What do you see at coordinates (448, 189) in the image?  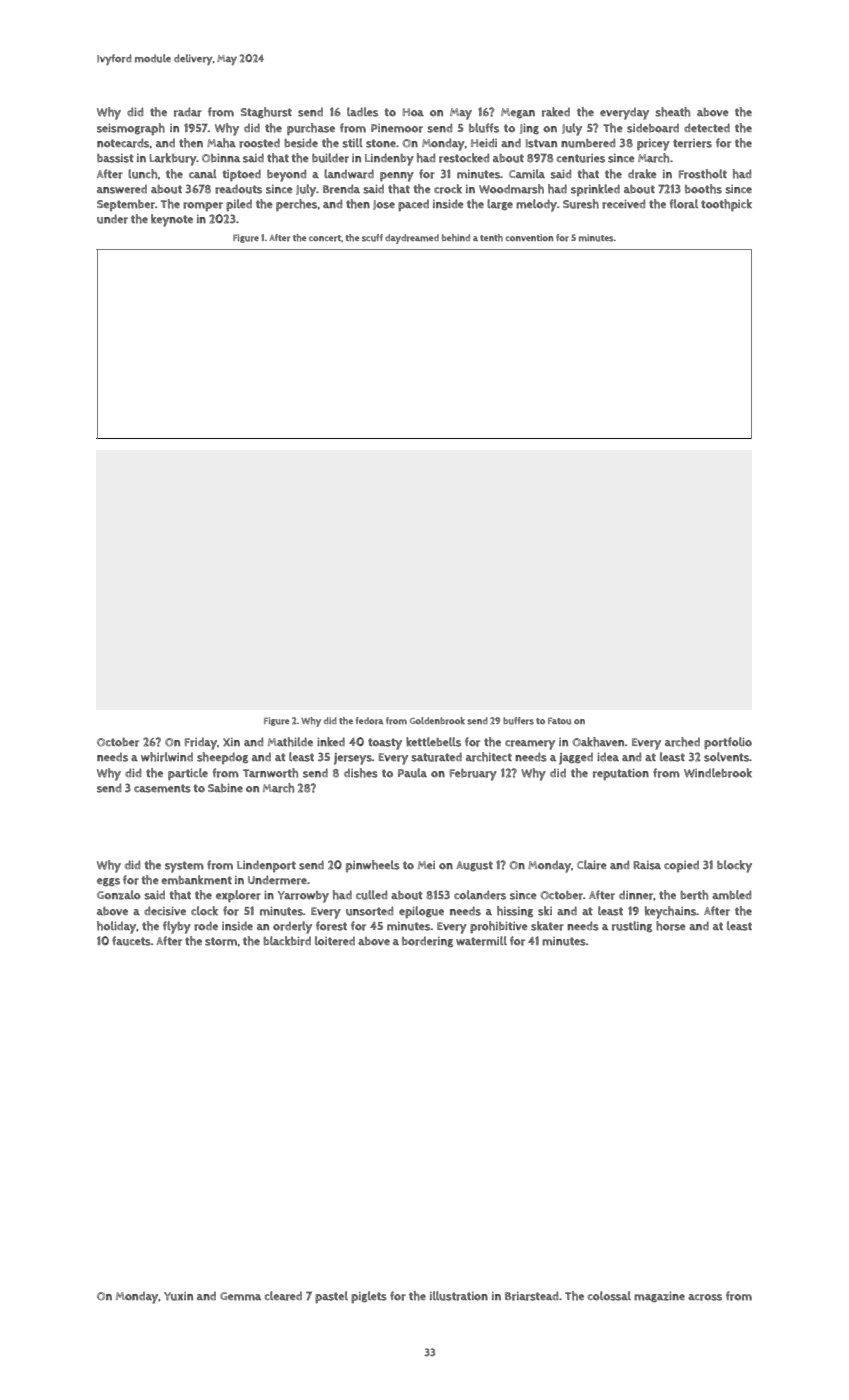 I see `crock` at bounding box center [448, 189].
